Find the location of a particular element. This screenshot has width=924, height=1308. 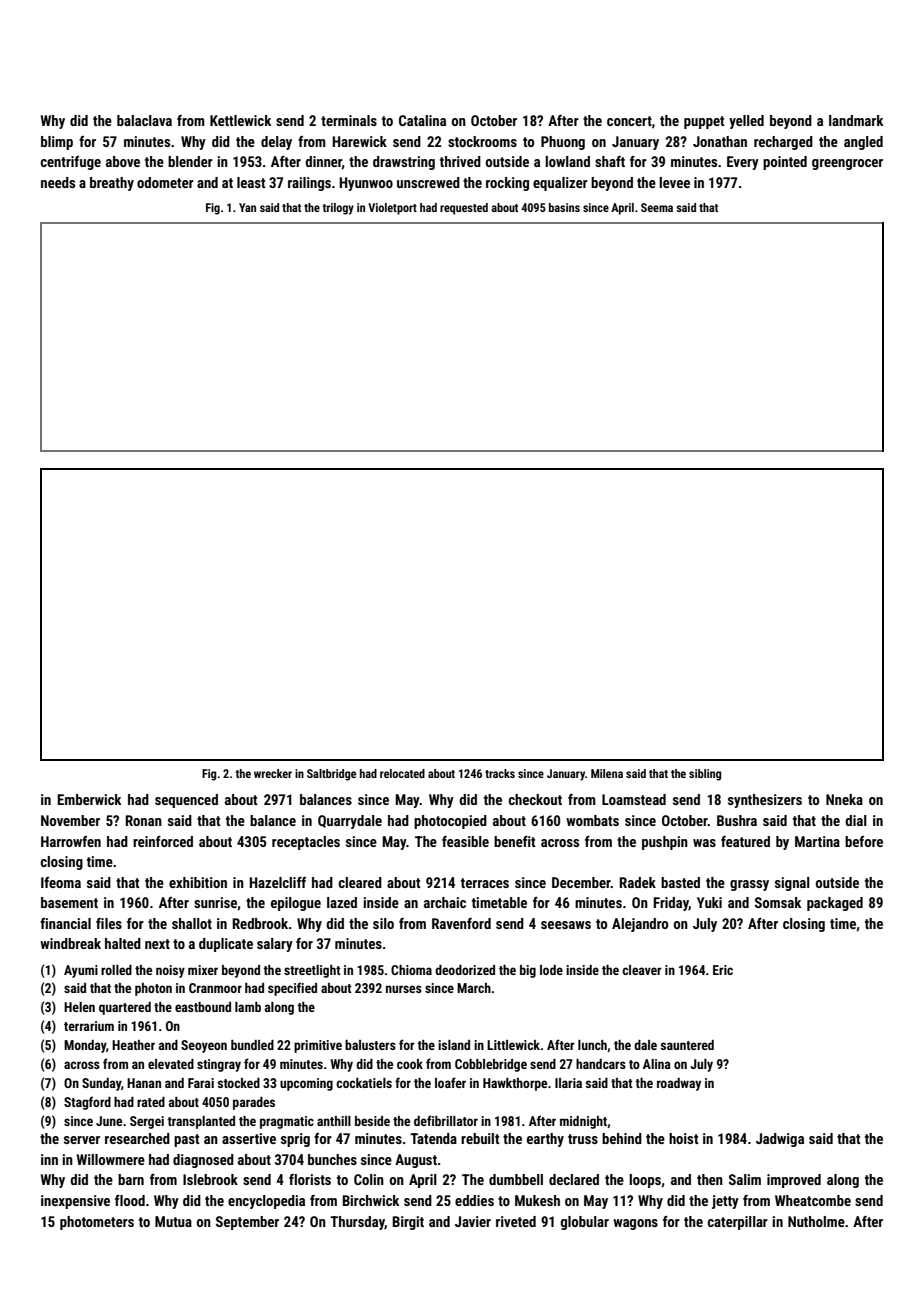

pointed is located at coordinates (785, 163).
